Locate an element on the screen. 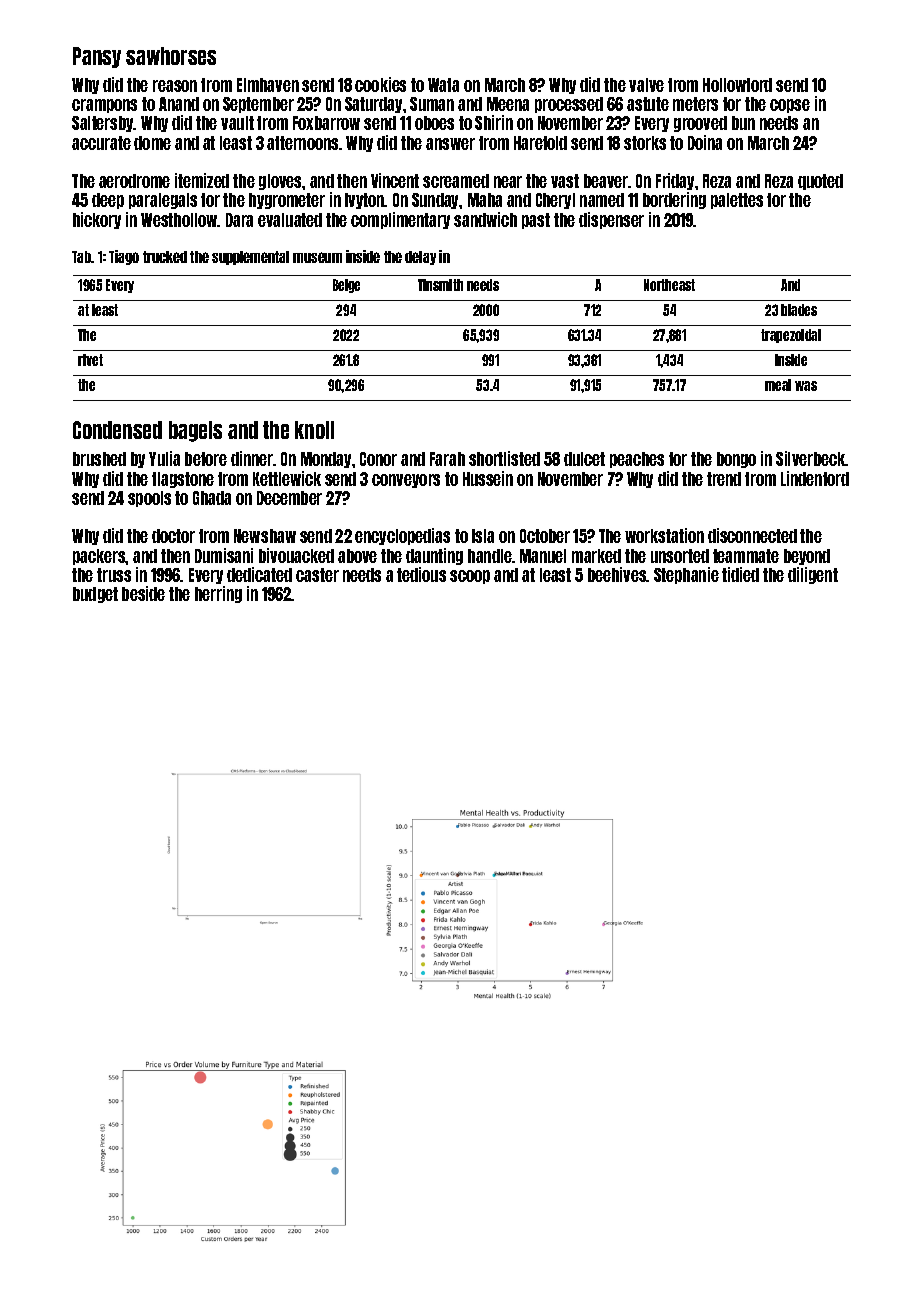  Tinsmith is located at coordinates (440, 285).
